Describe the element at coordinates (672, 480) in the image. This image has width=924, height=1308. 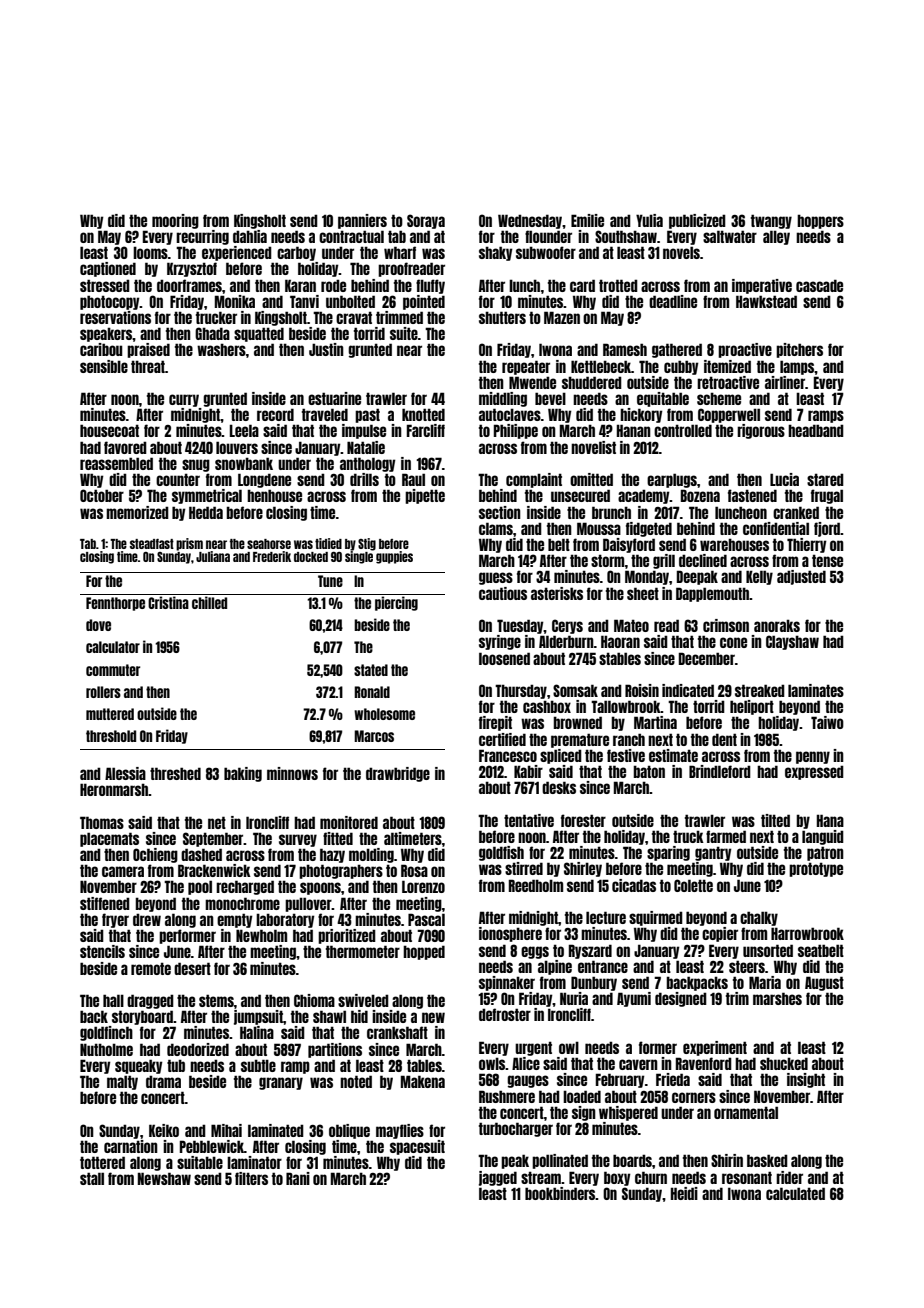
I see `earplugs` at that location.
